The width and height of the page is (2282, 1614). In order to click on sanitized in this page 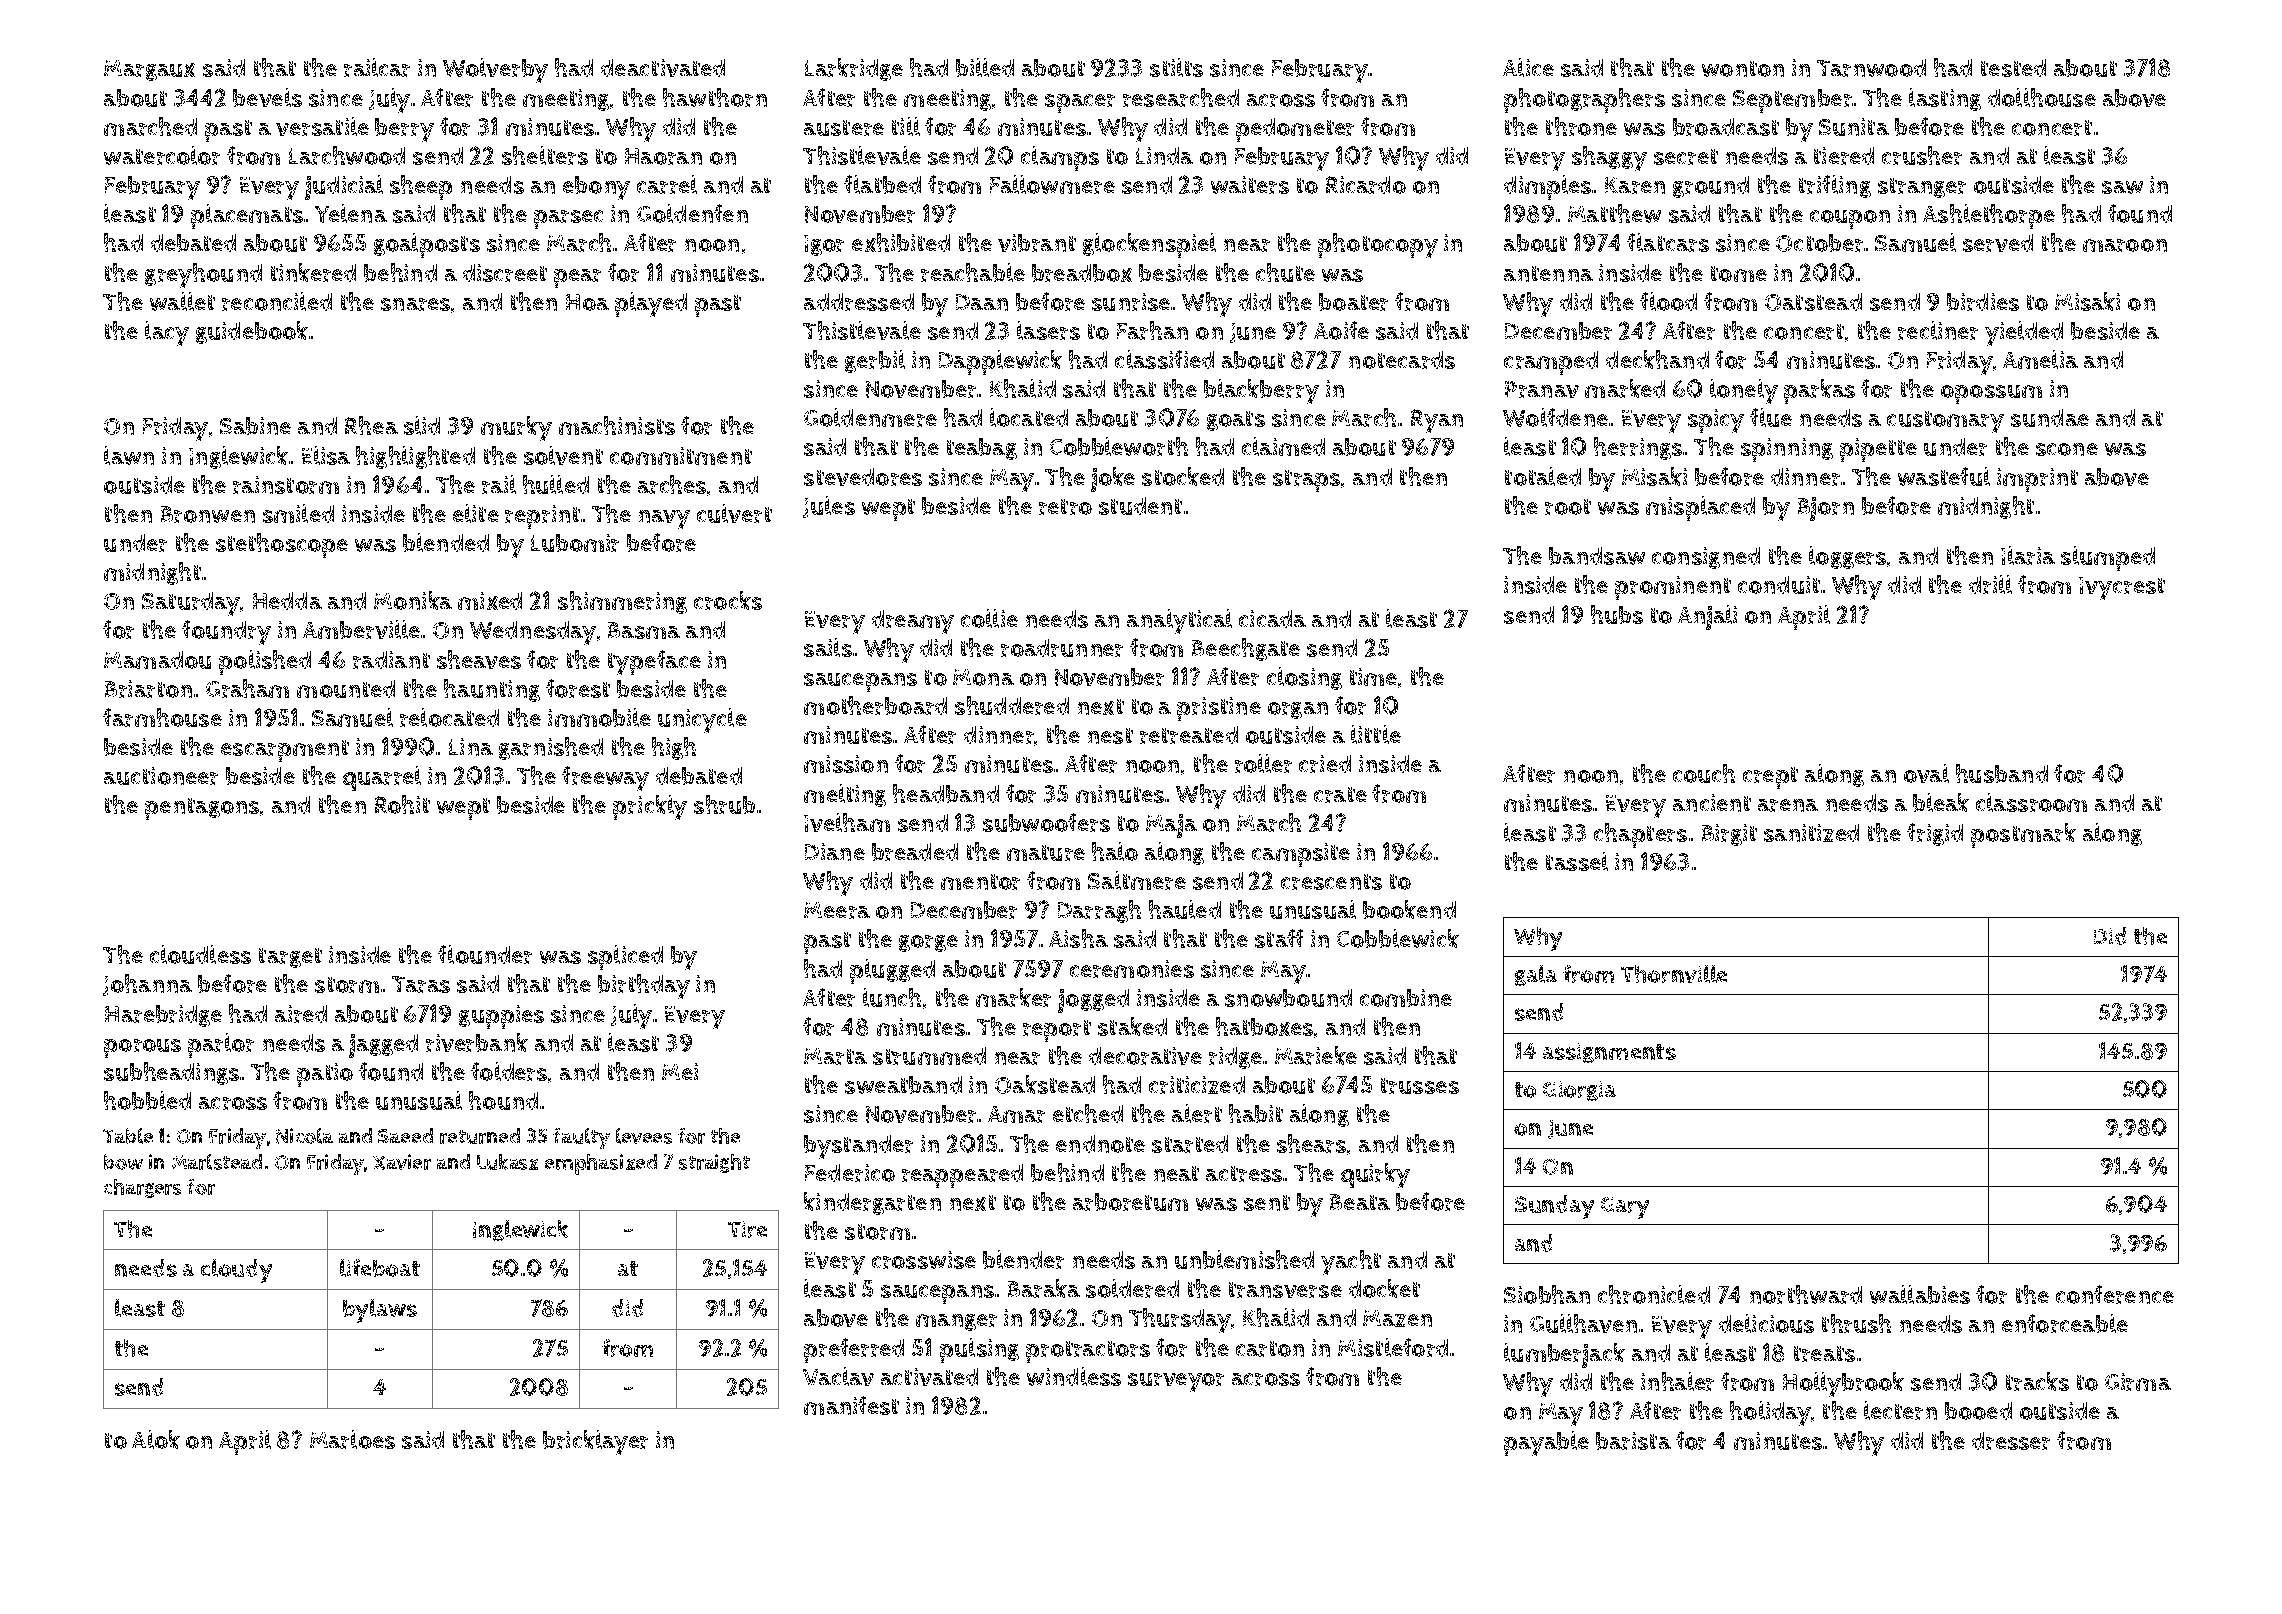, I will do `click(1811, 833)`.
